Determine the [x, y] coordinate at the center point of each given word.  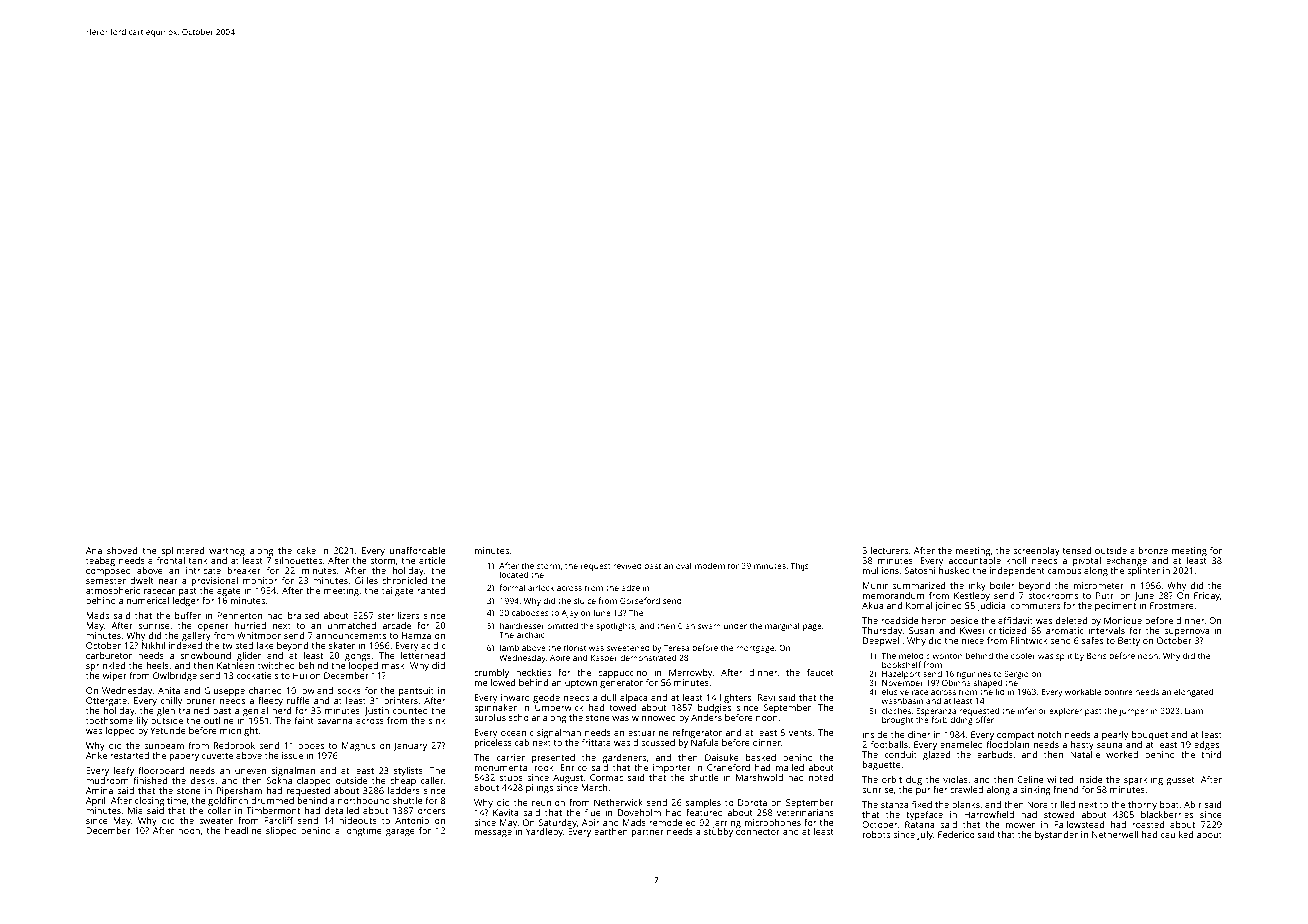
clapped [314, 781]
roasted [1148, 824]
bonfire [1118, 691]
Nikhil [153, 645]
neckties [533, 672]
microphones [773, 824]
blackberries [1167, 814]
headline [243, 830]
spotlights [615, 626]
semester [106, 581]
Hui [300, 675]
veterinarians [805, 812]
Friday [1207, 596]
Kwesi [972, 630]
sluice [585, 600]
